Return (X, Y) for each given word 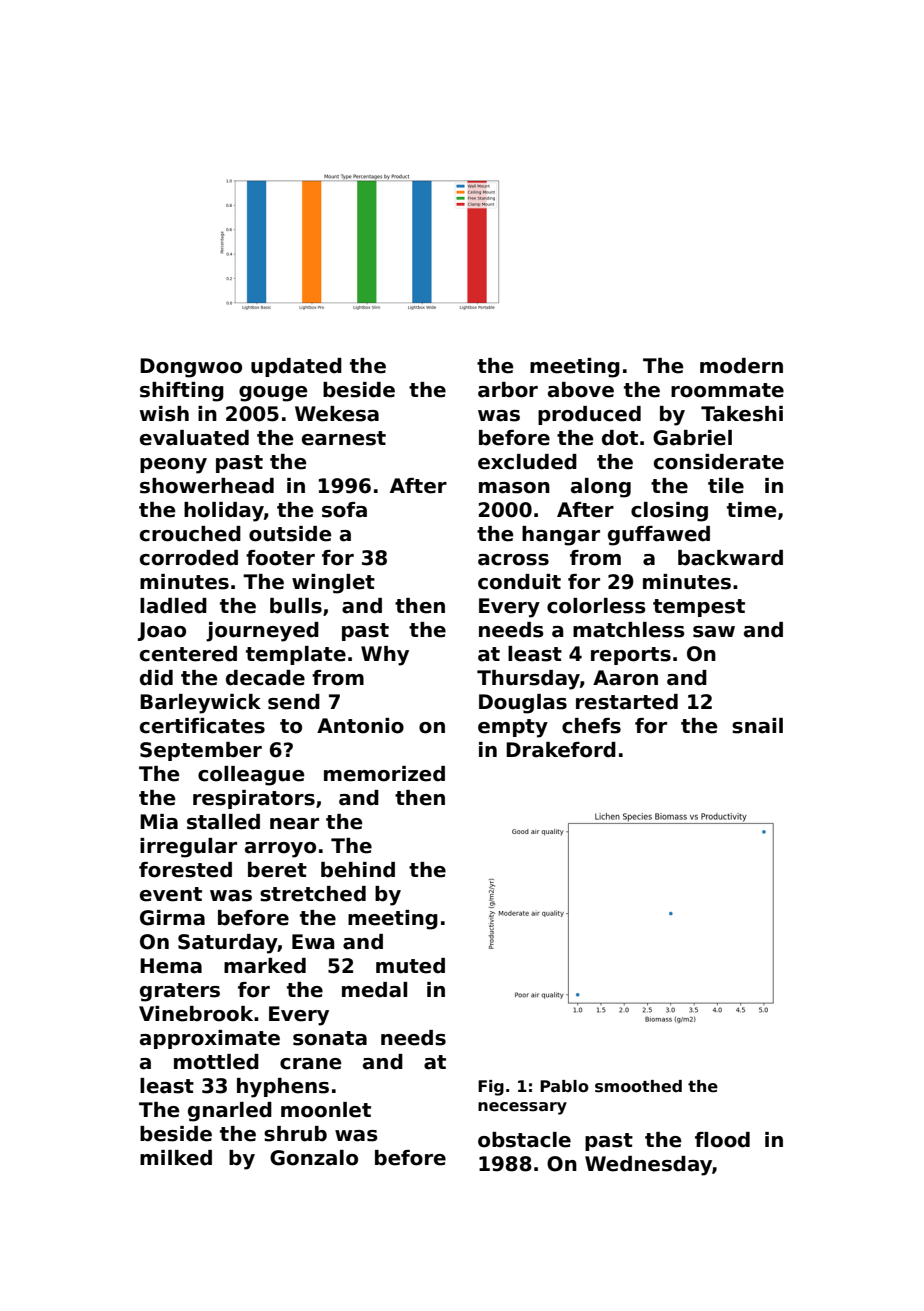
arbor (508, 390)
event (171, 894)
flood (722, 1140)
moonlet (326, 1110)
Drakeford (561, 750)
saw (714, 632)
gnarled (230, 1112)
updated (296, 367)
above (581, 390)
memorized (384, 774)
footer (280, 558)
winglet (333, 584)
